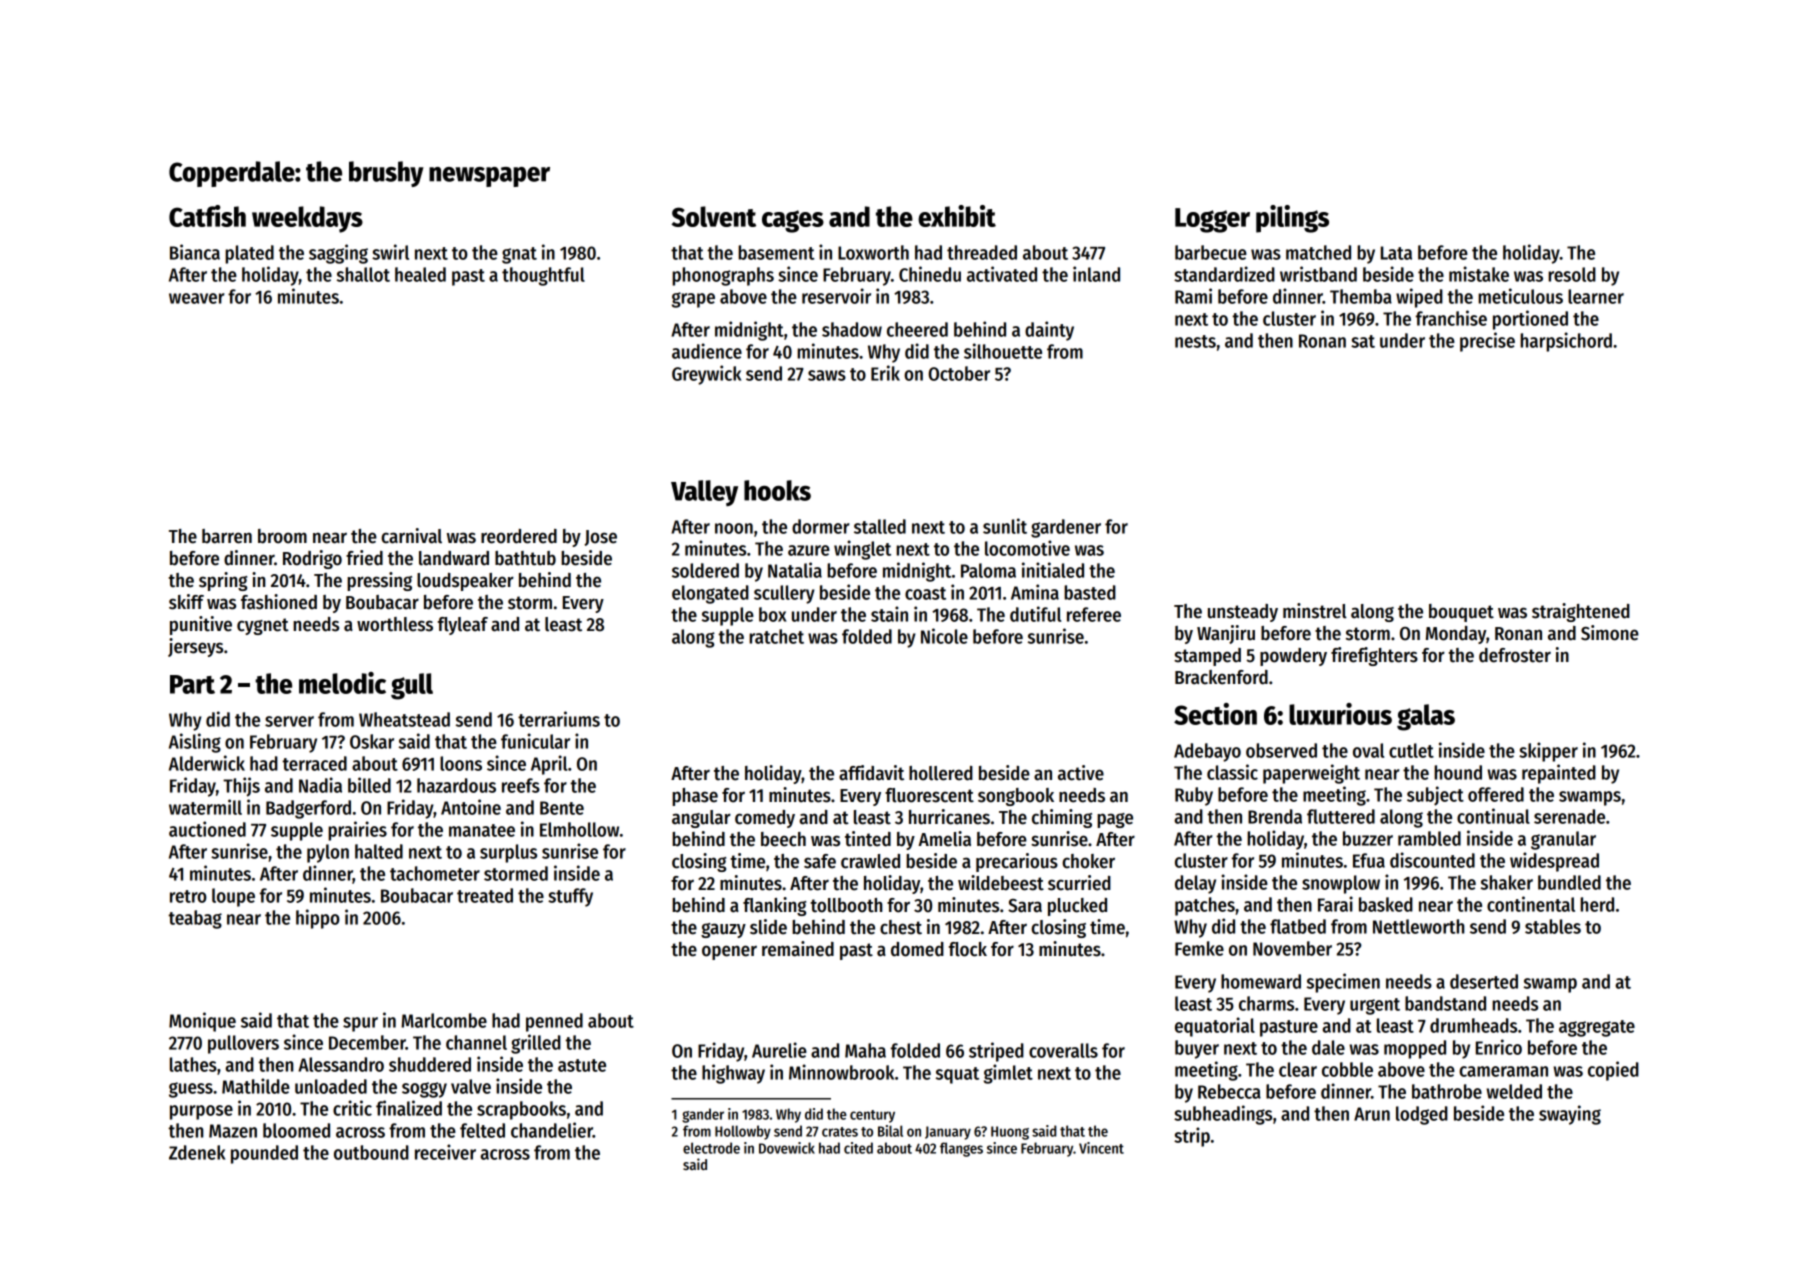  Describe the element at coordinates (1005, 526) in the page. I see `sunlit` at that location.
